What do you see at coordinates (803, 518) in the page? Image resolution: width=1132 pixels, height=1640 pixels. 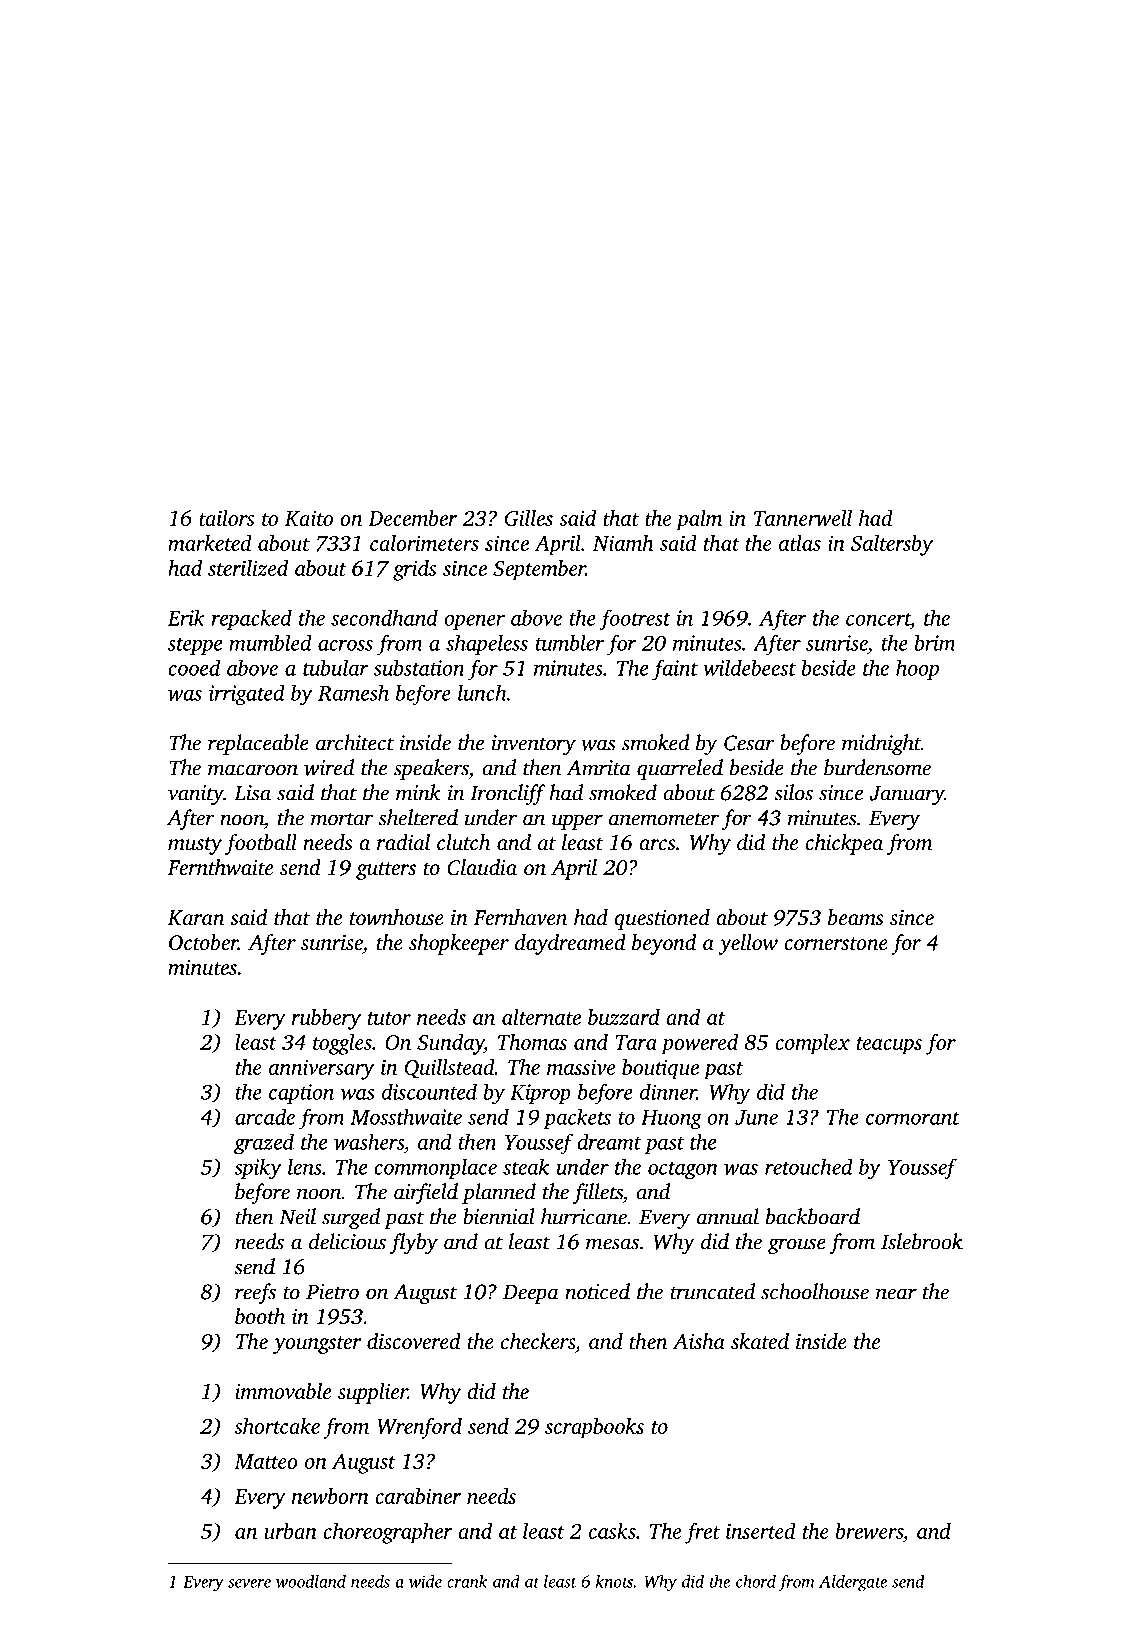 I see `Tannerwell` at bounding box center [803, 518].
